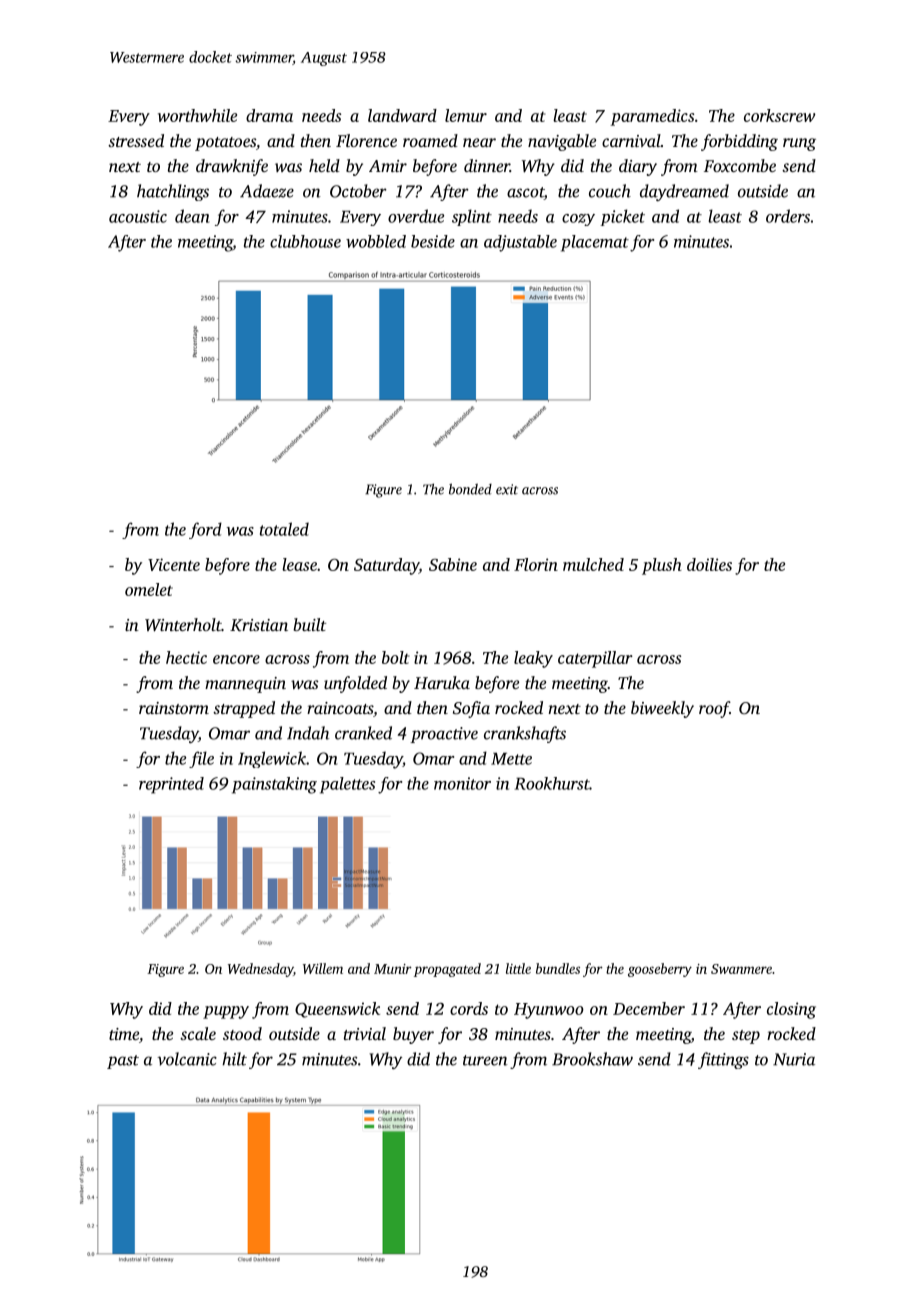  I want to click on wobbled, so click(376, 241).
